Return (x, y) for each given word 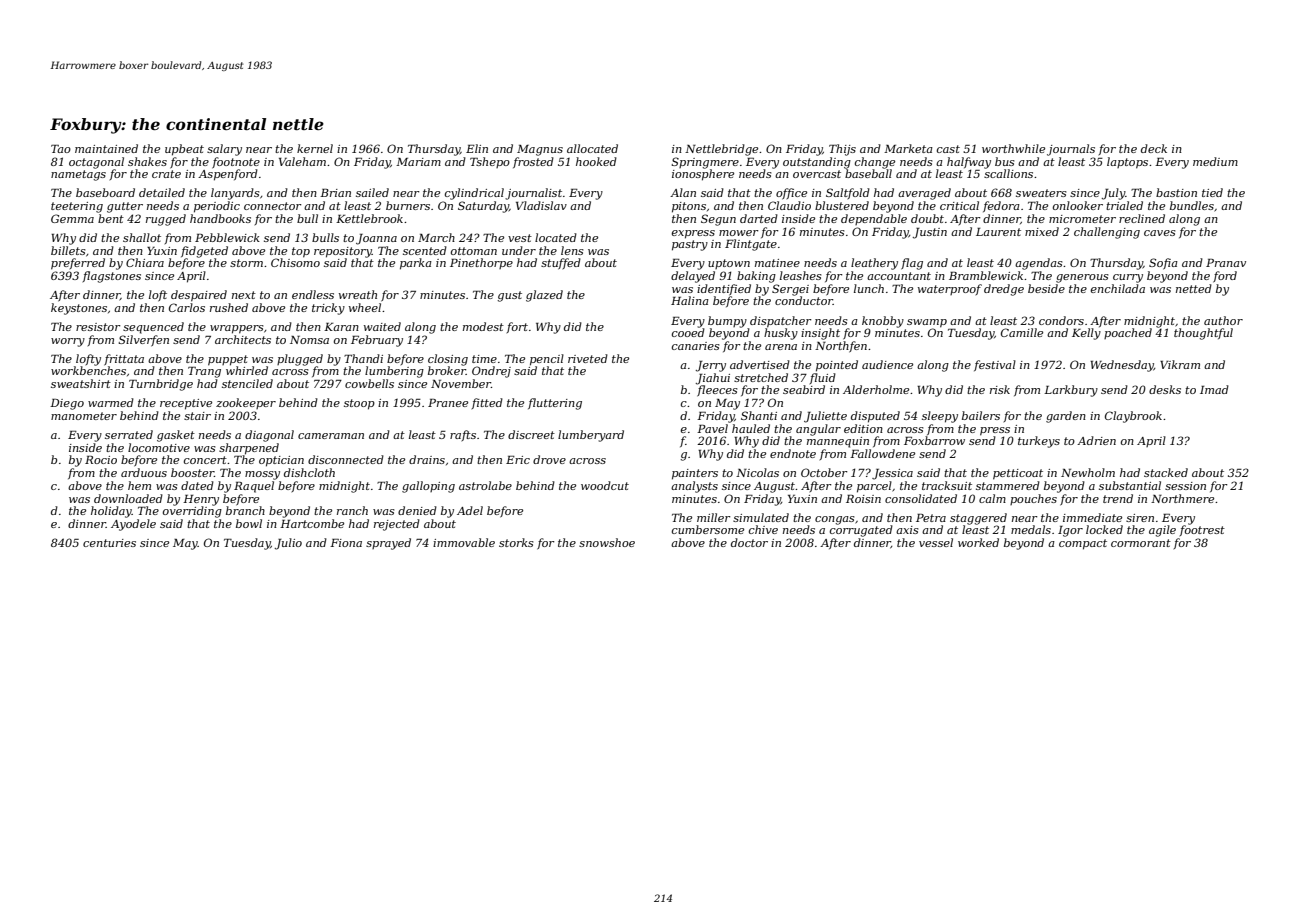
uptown (729, 264)
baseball (868, 173)
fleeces (717, 391)
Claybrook (1133, 417)
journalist (533, 194)
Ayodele (133, 525)
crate (166, 174)
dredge (1004, 290)
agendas (1039, 264)
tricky (328, 309)
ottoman (474, 251)
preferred (78, 264)
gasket (176, 436)
